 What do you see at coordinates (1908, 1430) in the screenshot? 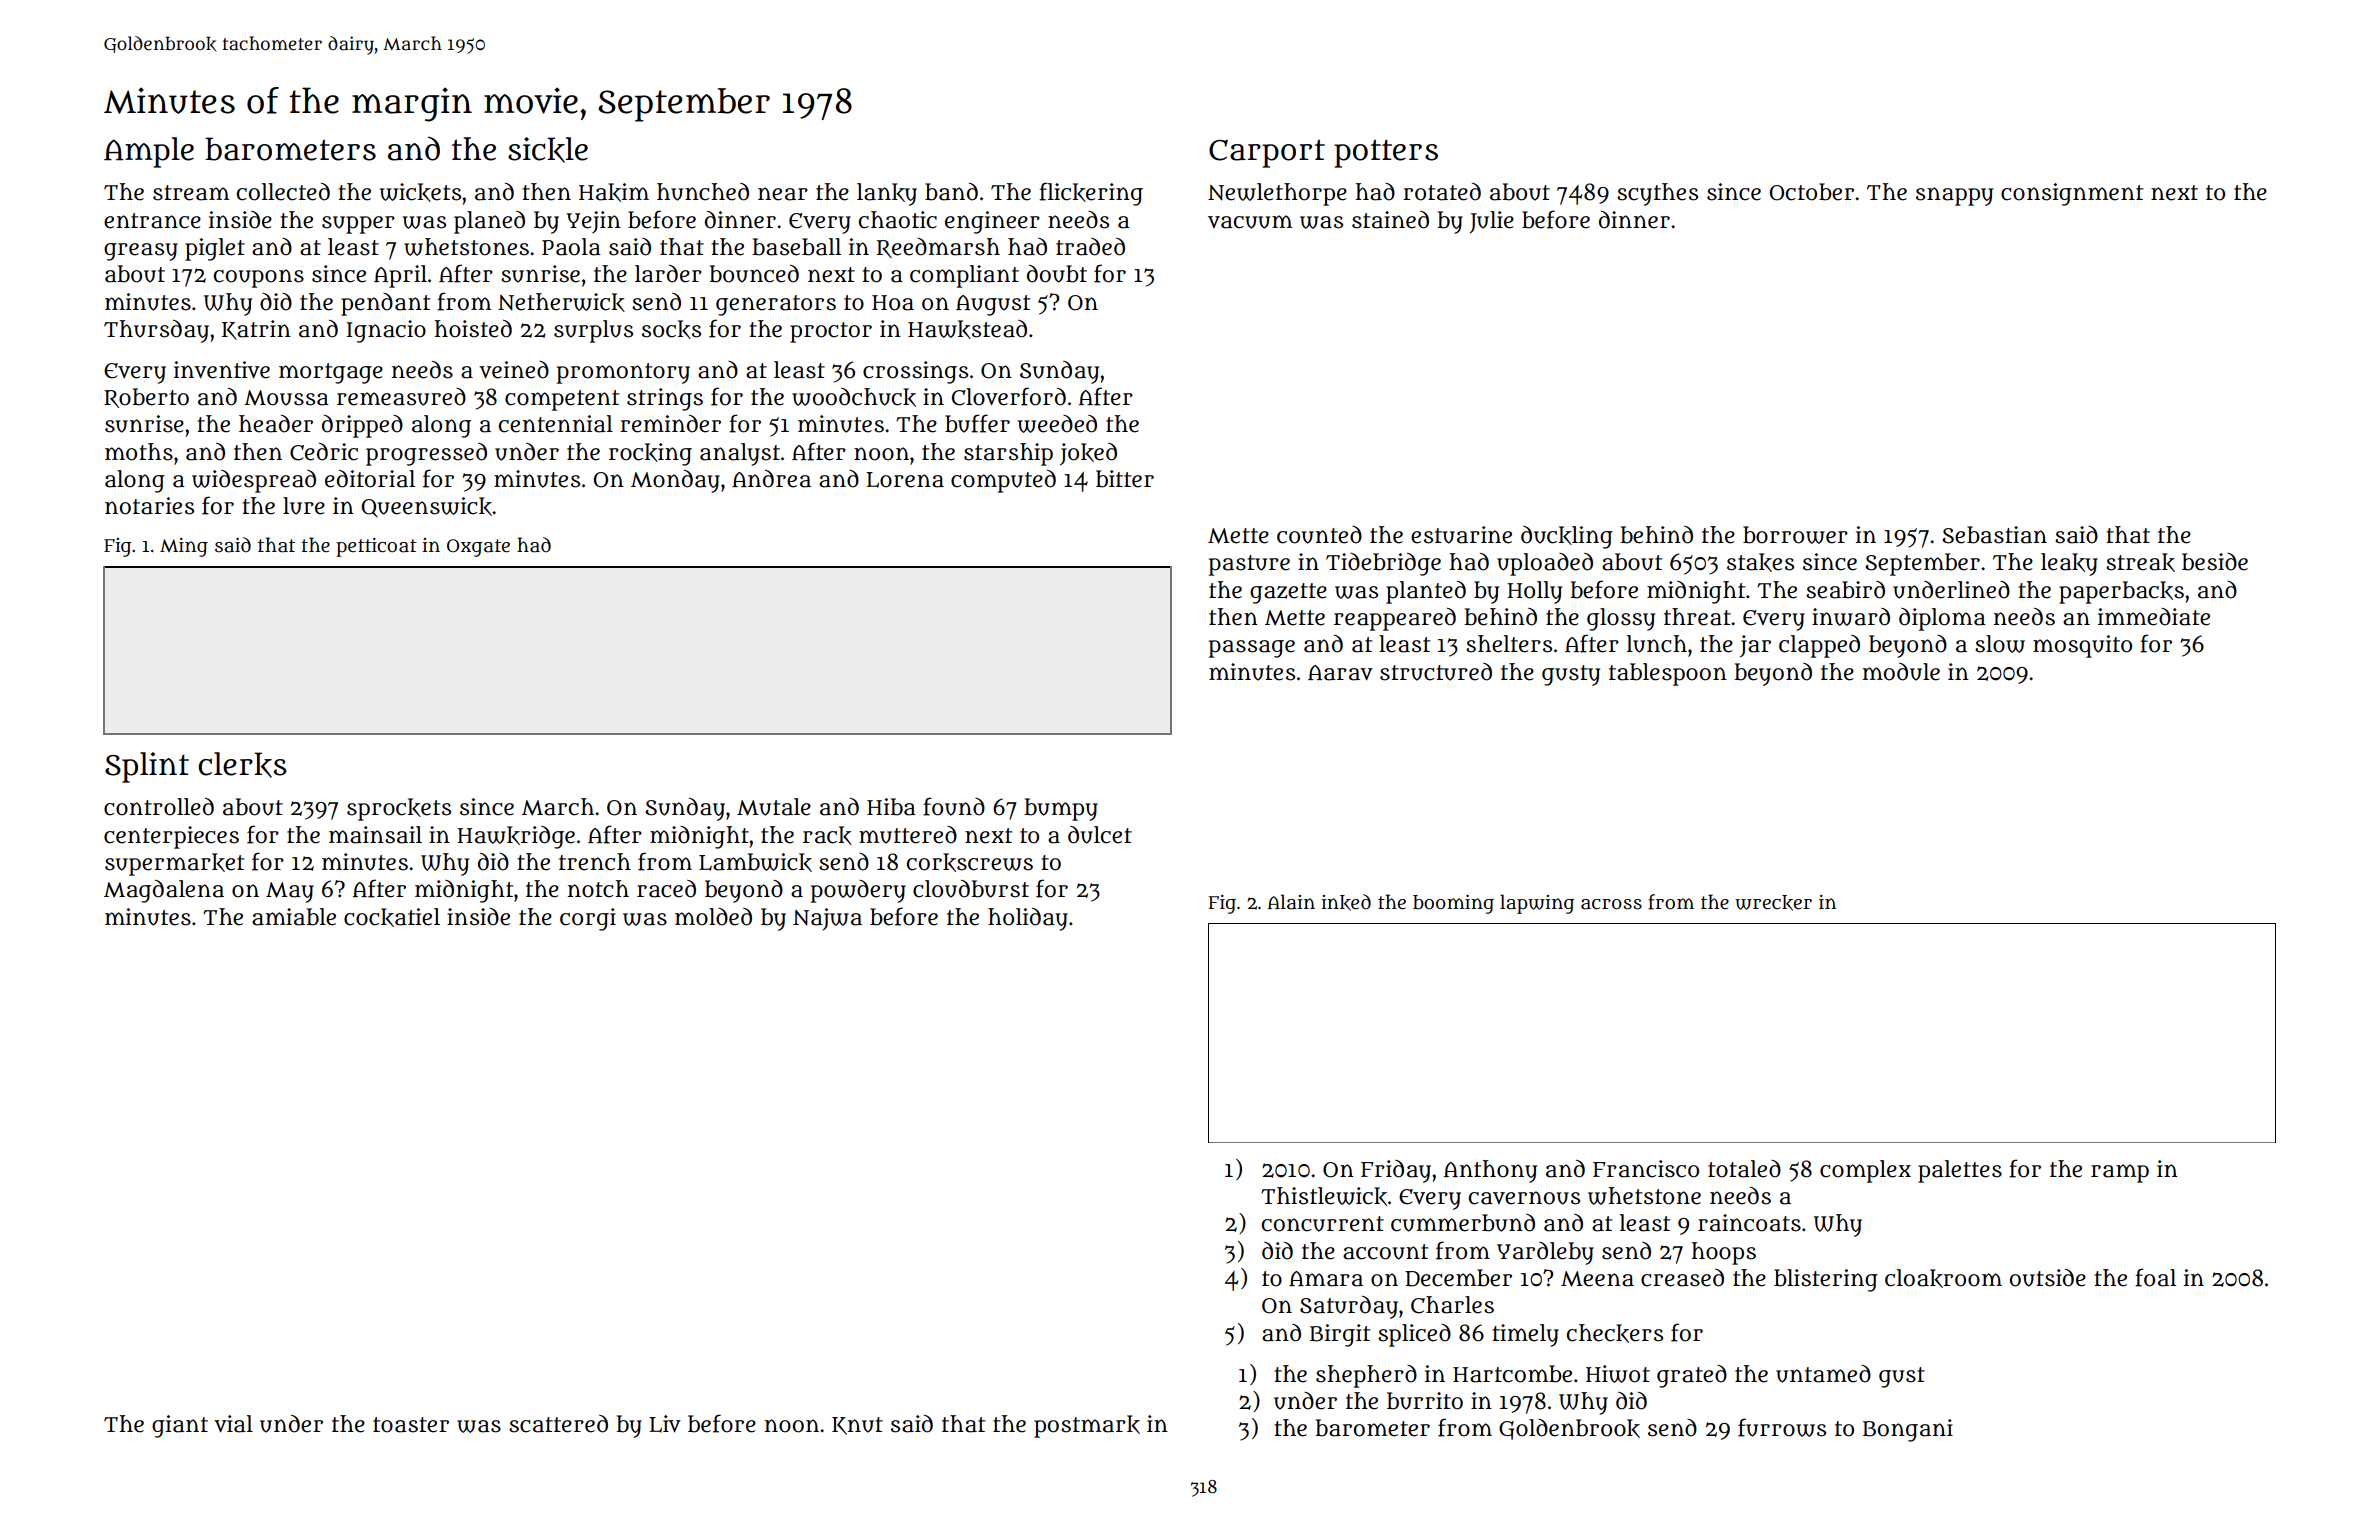
I see `Bongani` at bounding box center [1908, 1430].
